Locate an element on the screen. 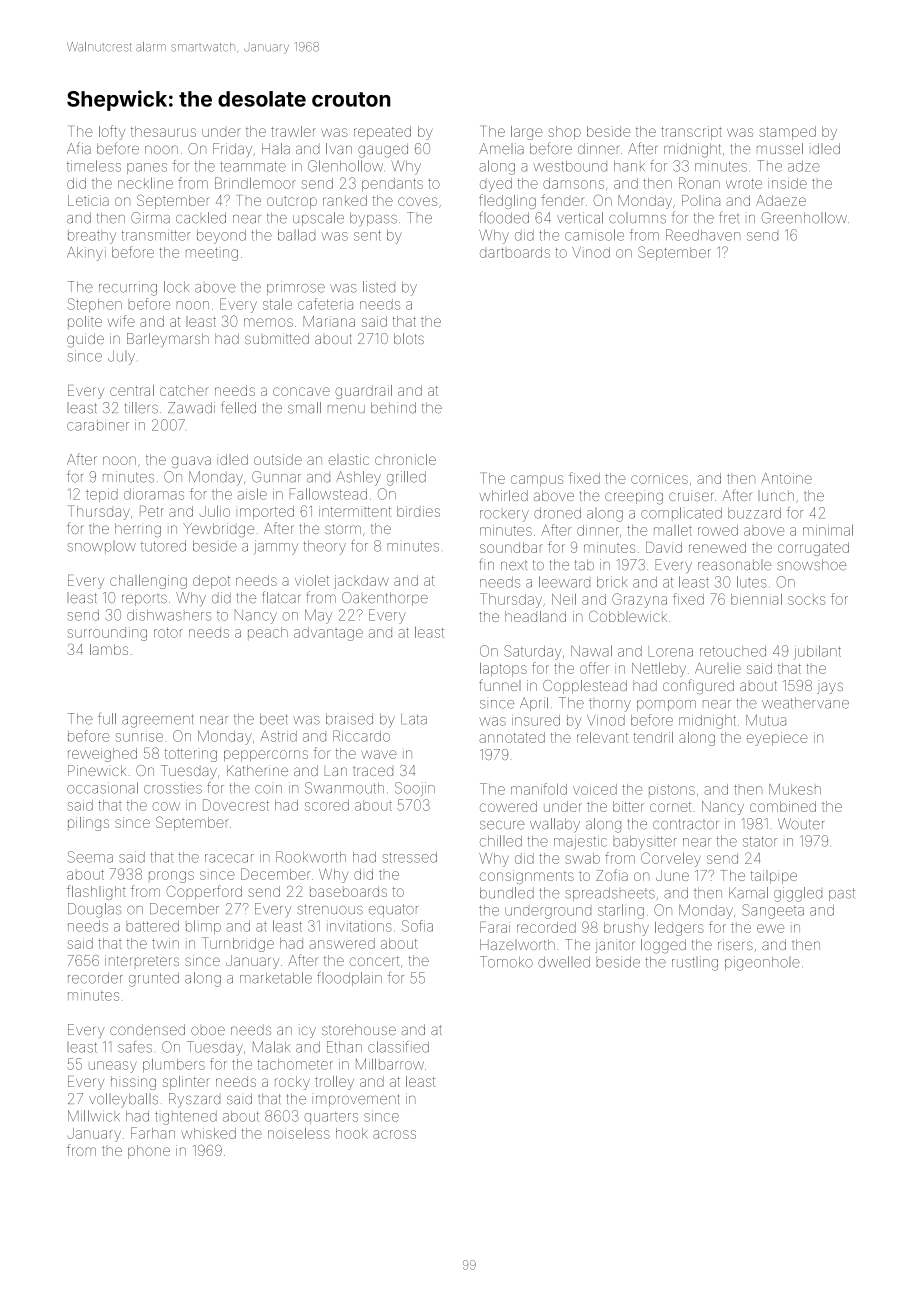 This screenshot has height=1308, width=924. jammy is located at coordinates (276, 547).
